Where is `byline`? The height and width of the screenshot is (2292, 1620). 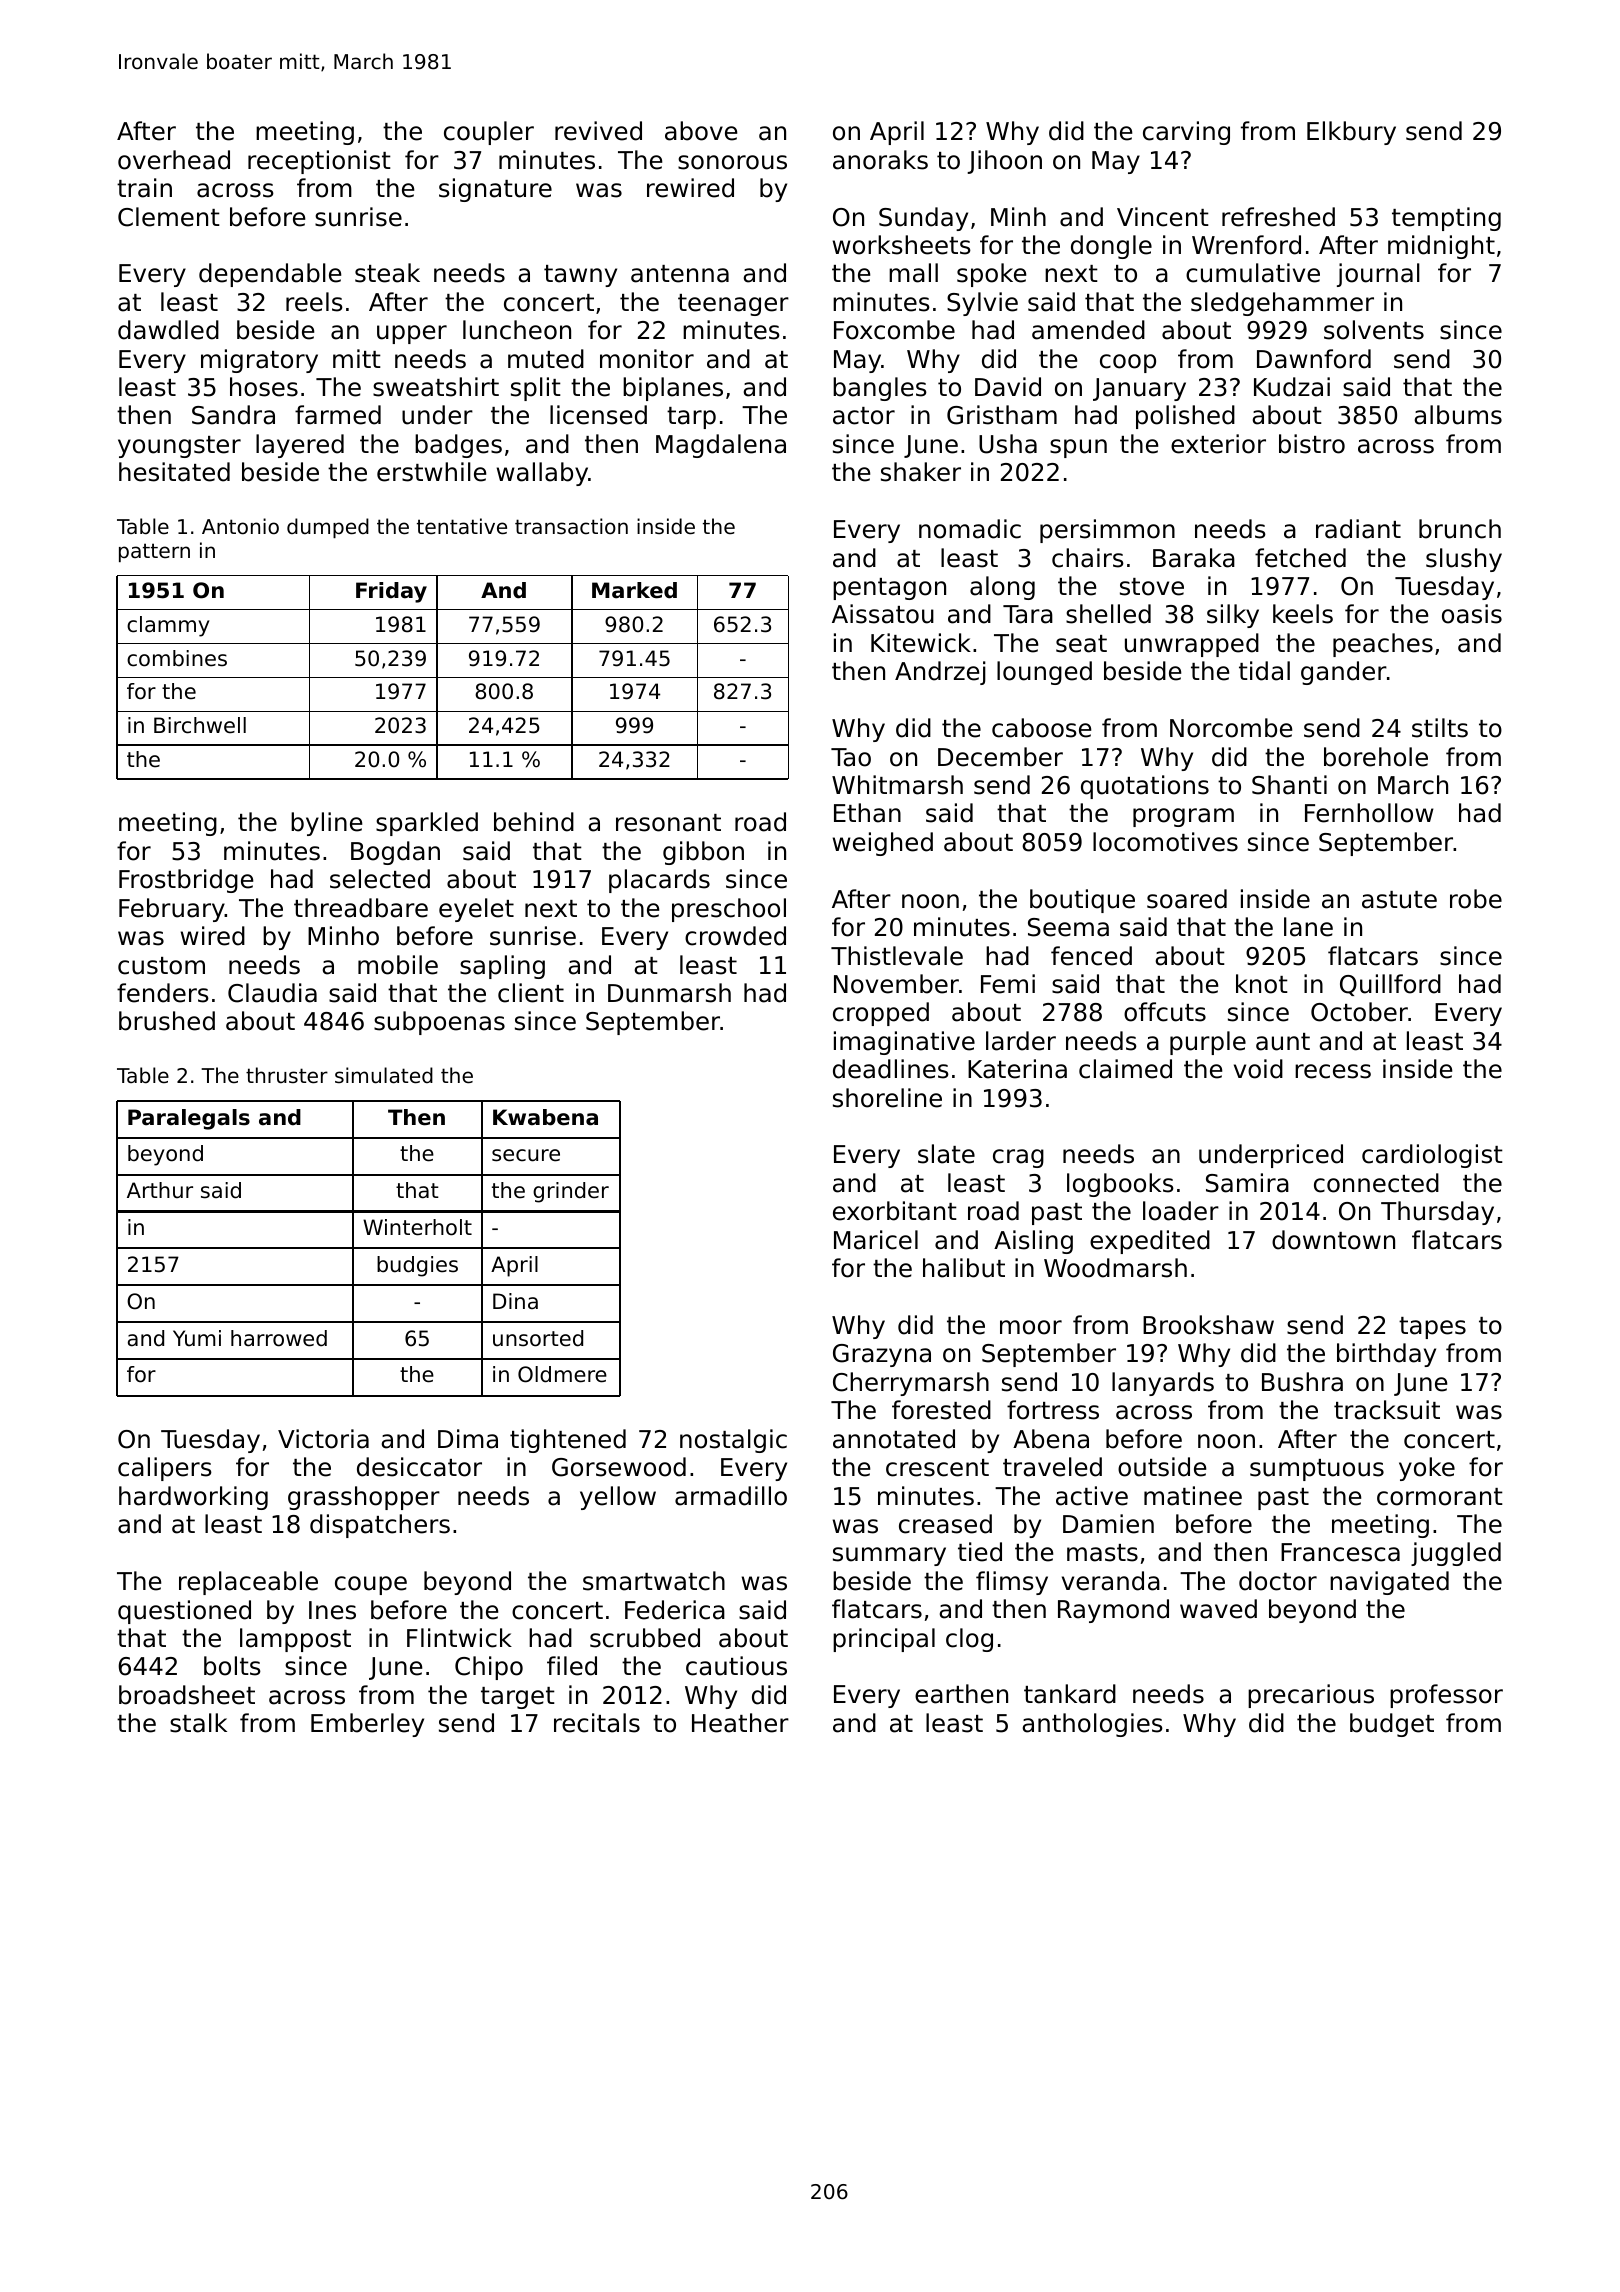
byline is located at coordinates (326, 824).
